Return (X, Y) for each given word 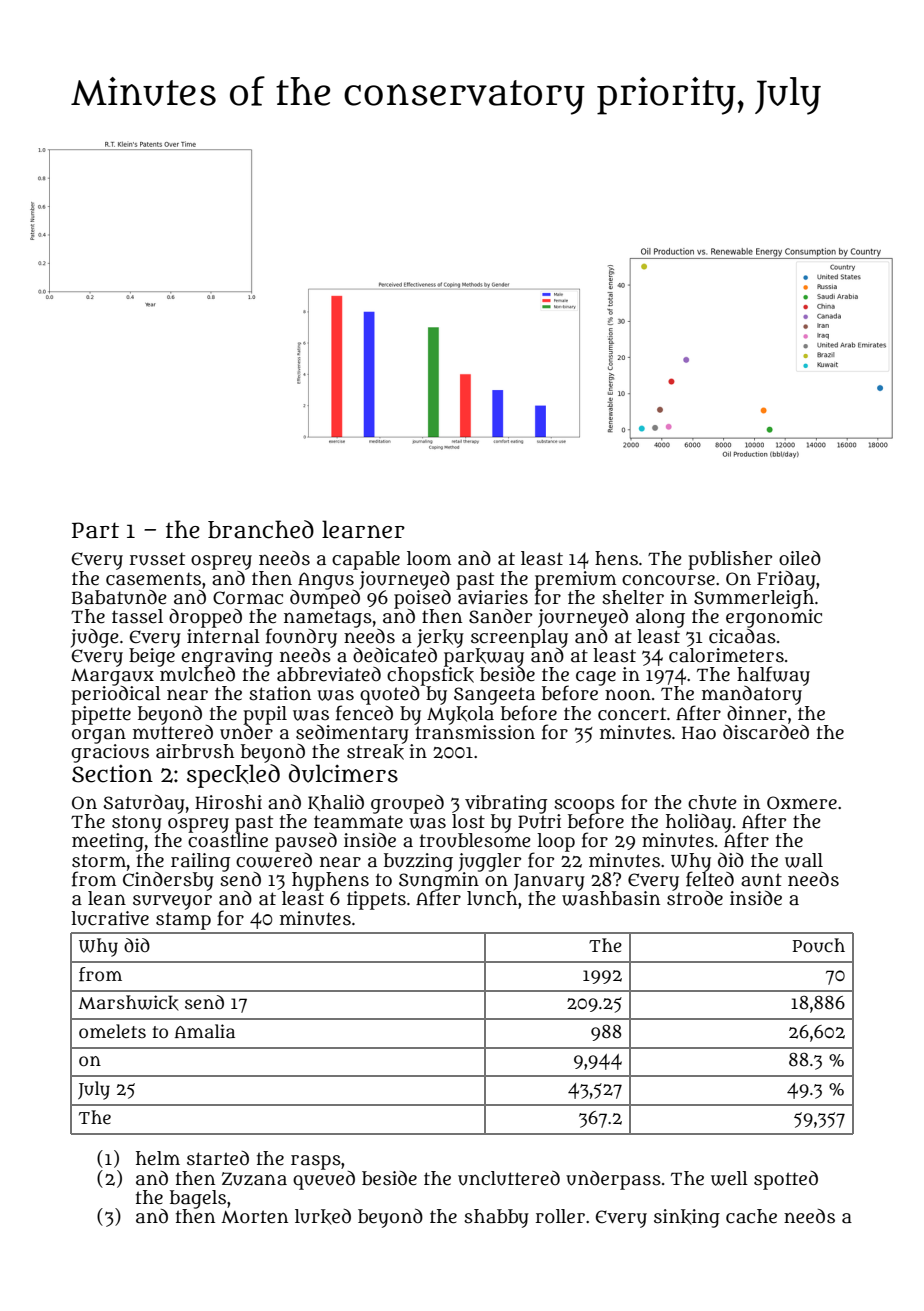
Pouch (819, 945)
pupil (265, 715)
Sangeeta (494, 696)
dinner (757, 713)
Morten (254, 1217)
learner (363, 529)
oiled (800, 558)
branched (261, 529)
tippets (376, 900)
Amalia (205, 1031)
